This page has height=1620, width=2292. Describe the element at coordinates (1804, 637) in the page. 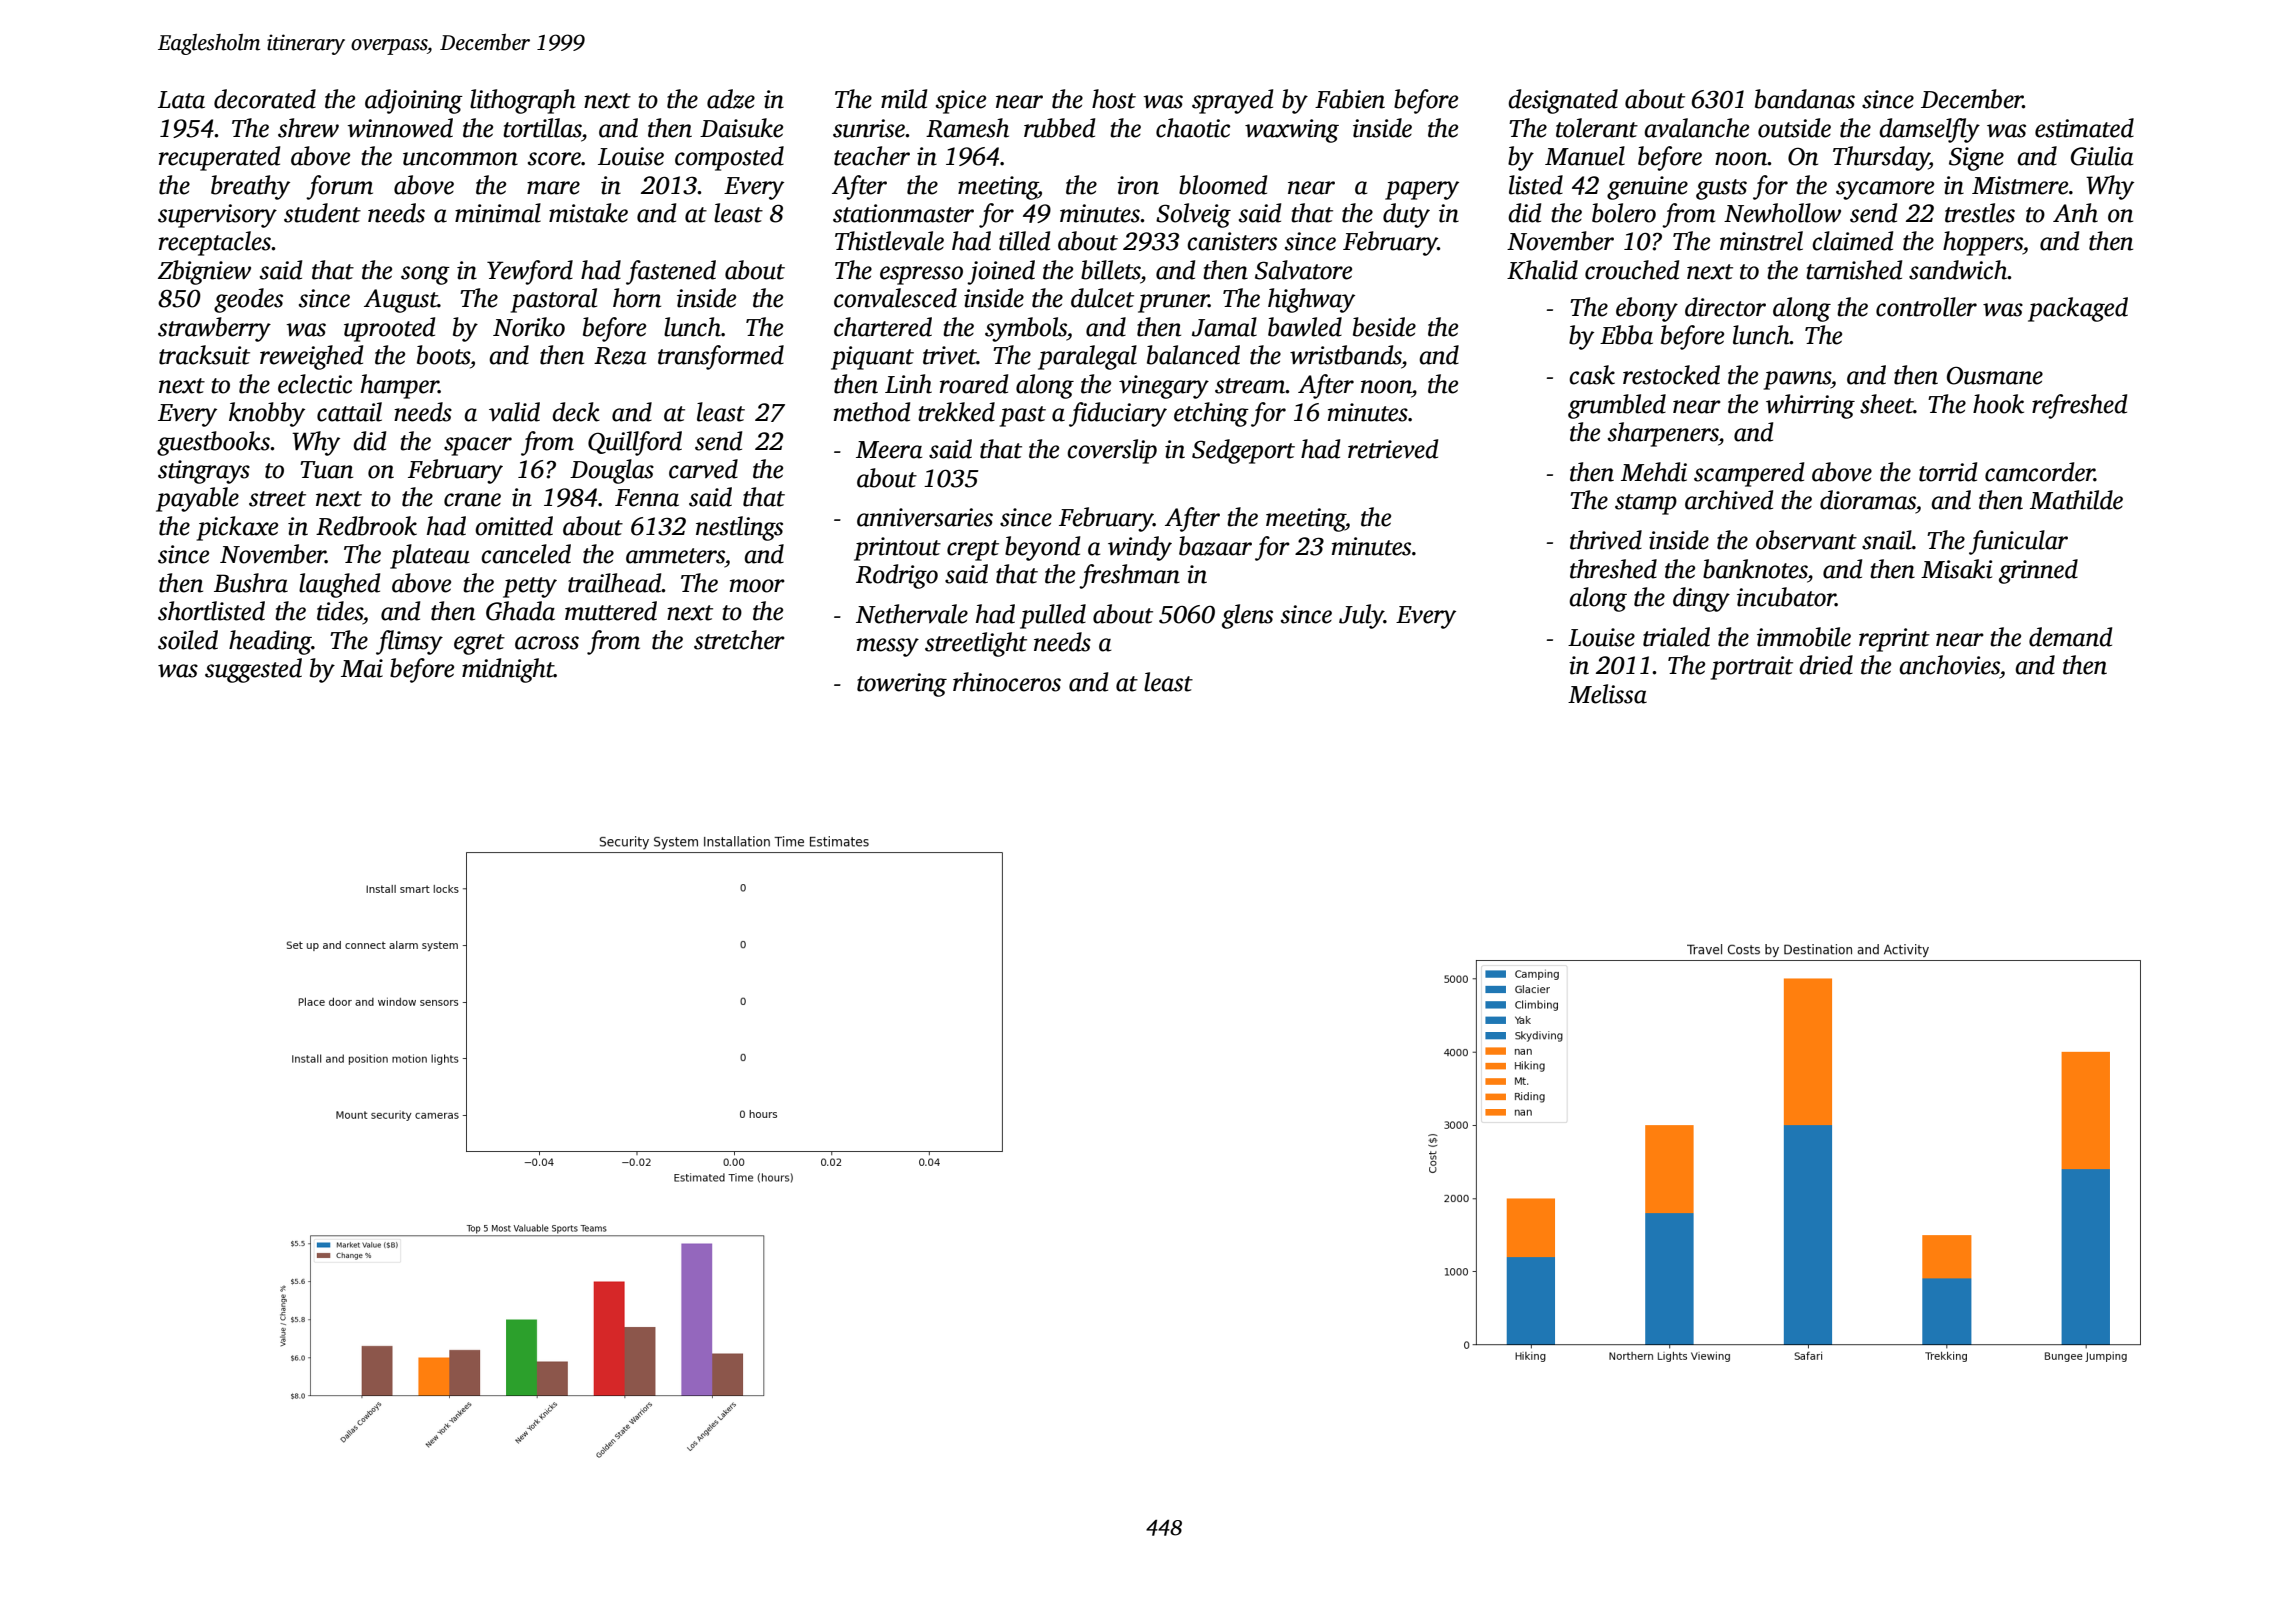

I see `immobile` at that location.
